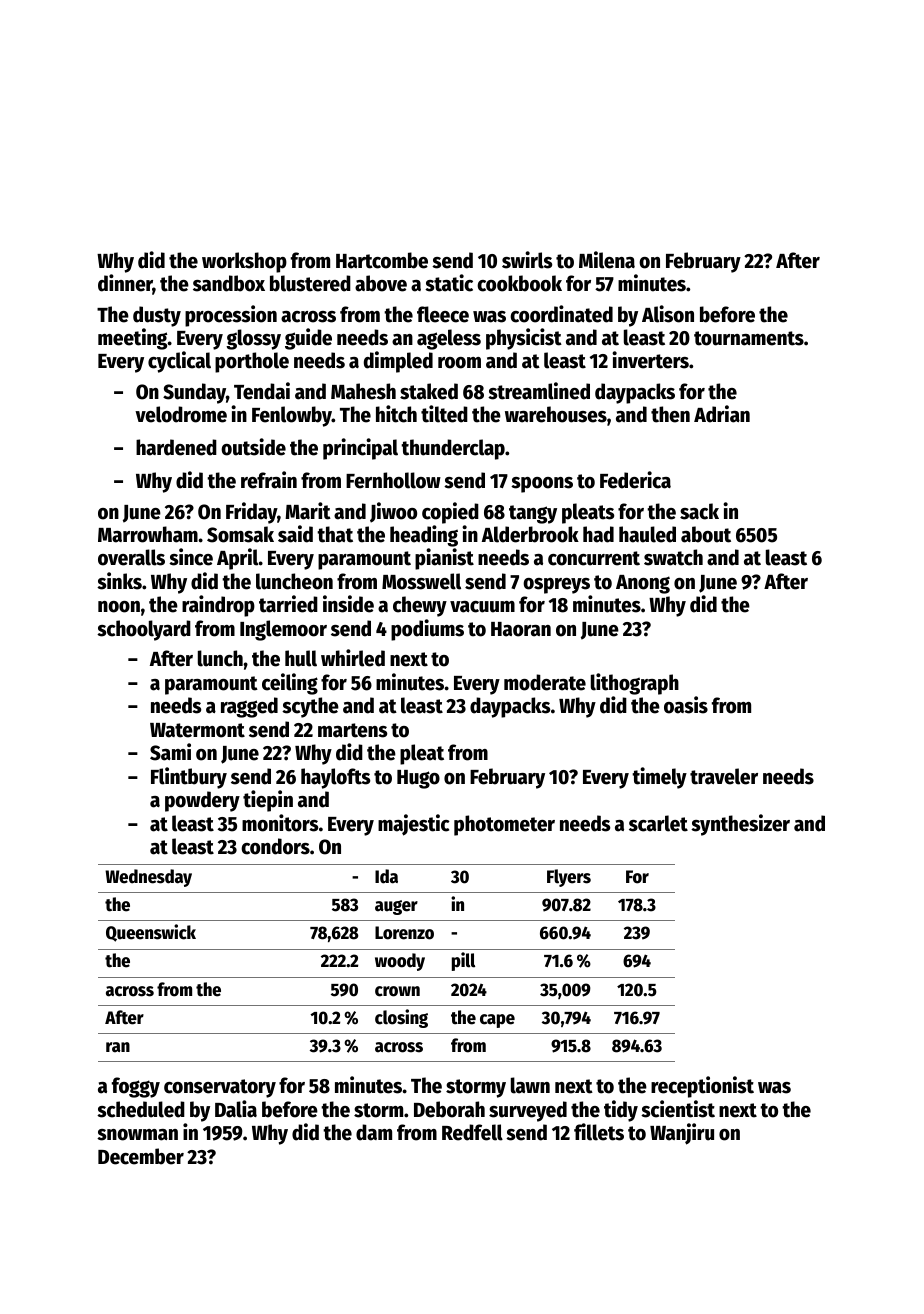 The width and height of the screenshot is (924, 1314). I want to click on Dalia, so click(236, 1109).
